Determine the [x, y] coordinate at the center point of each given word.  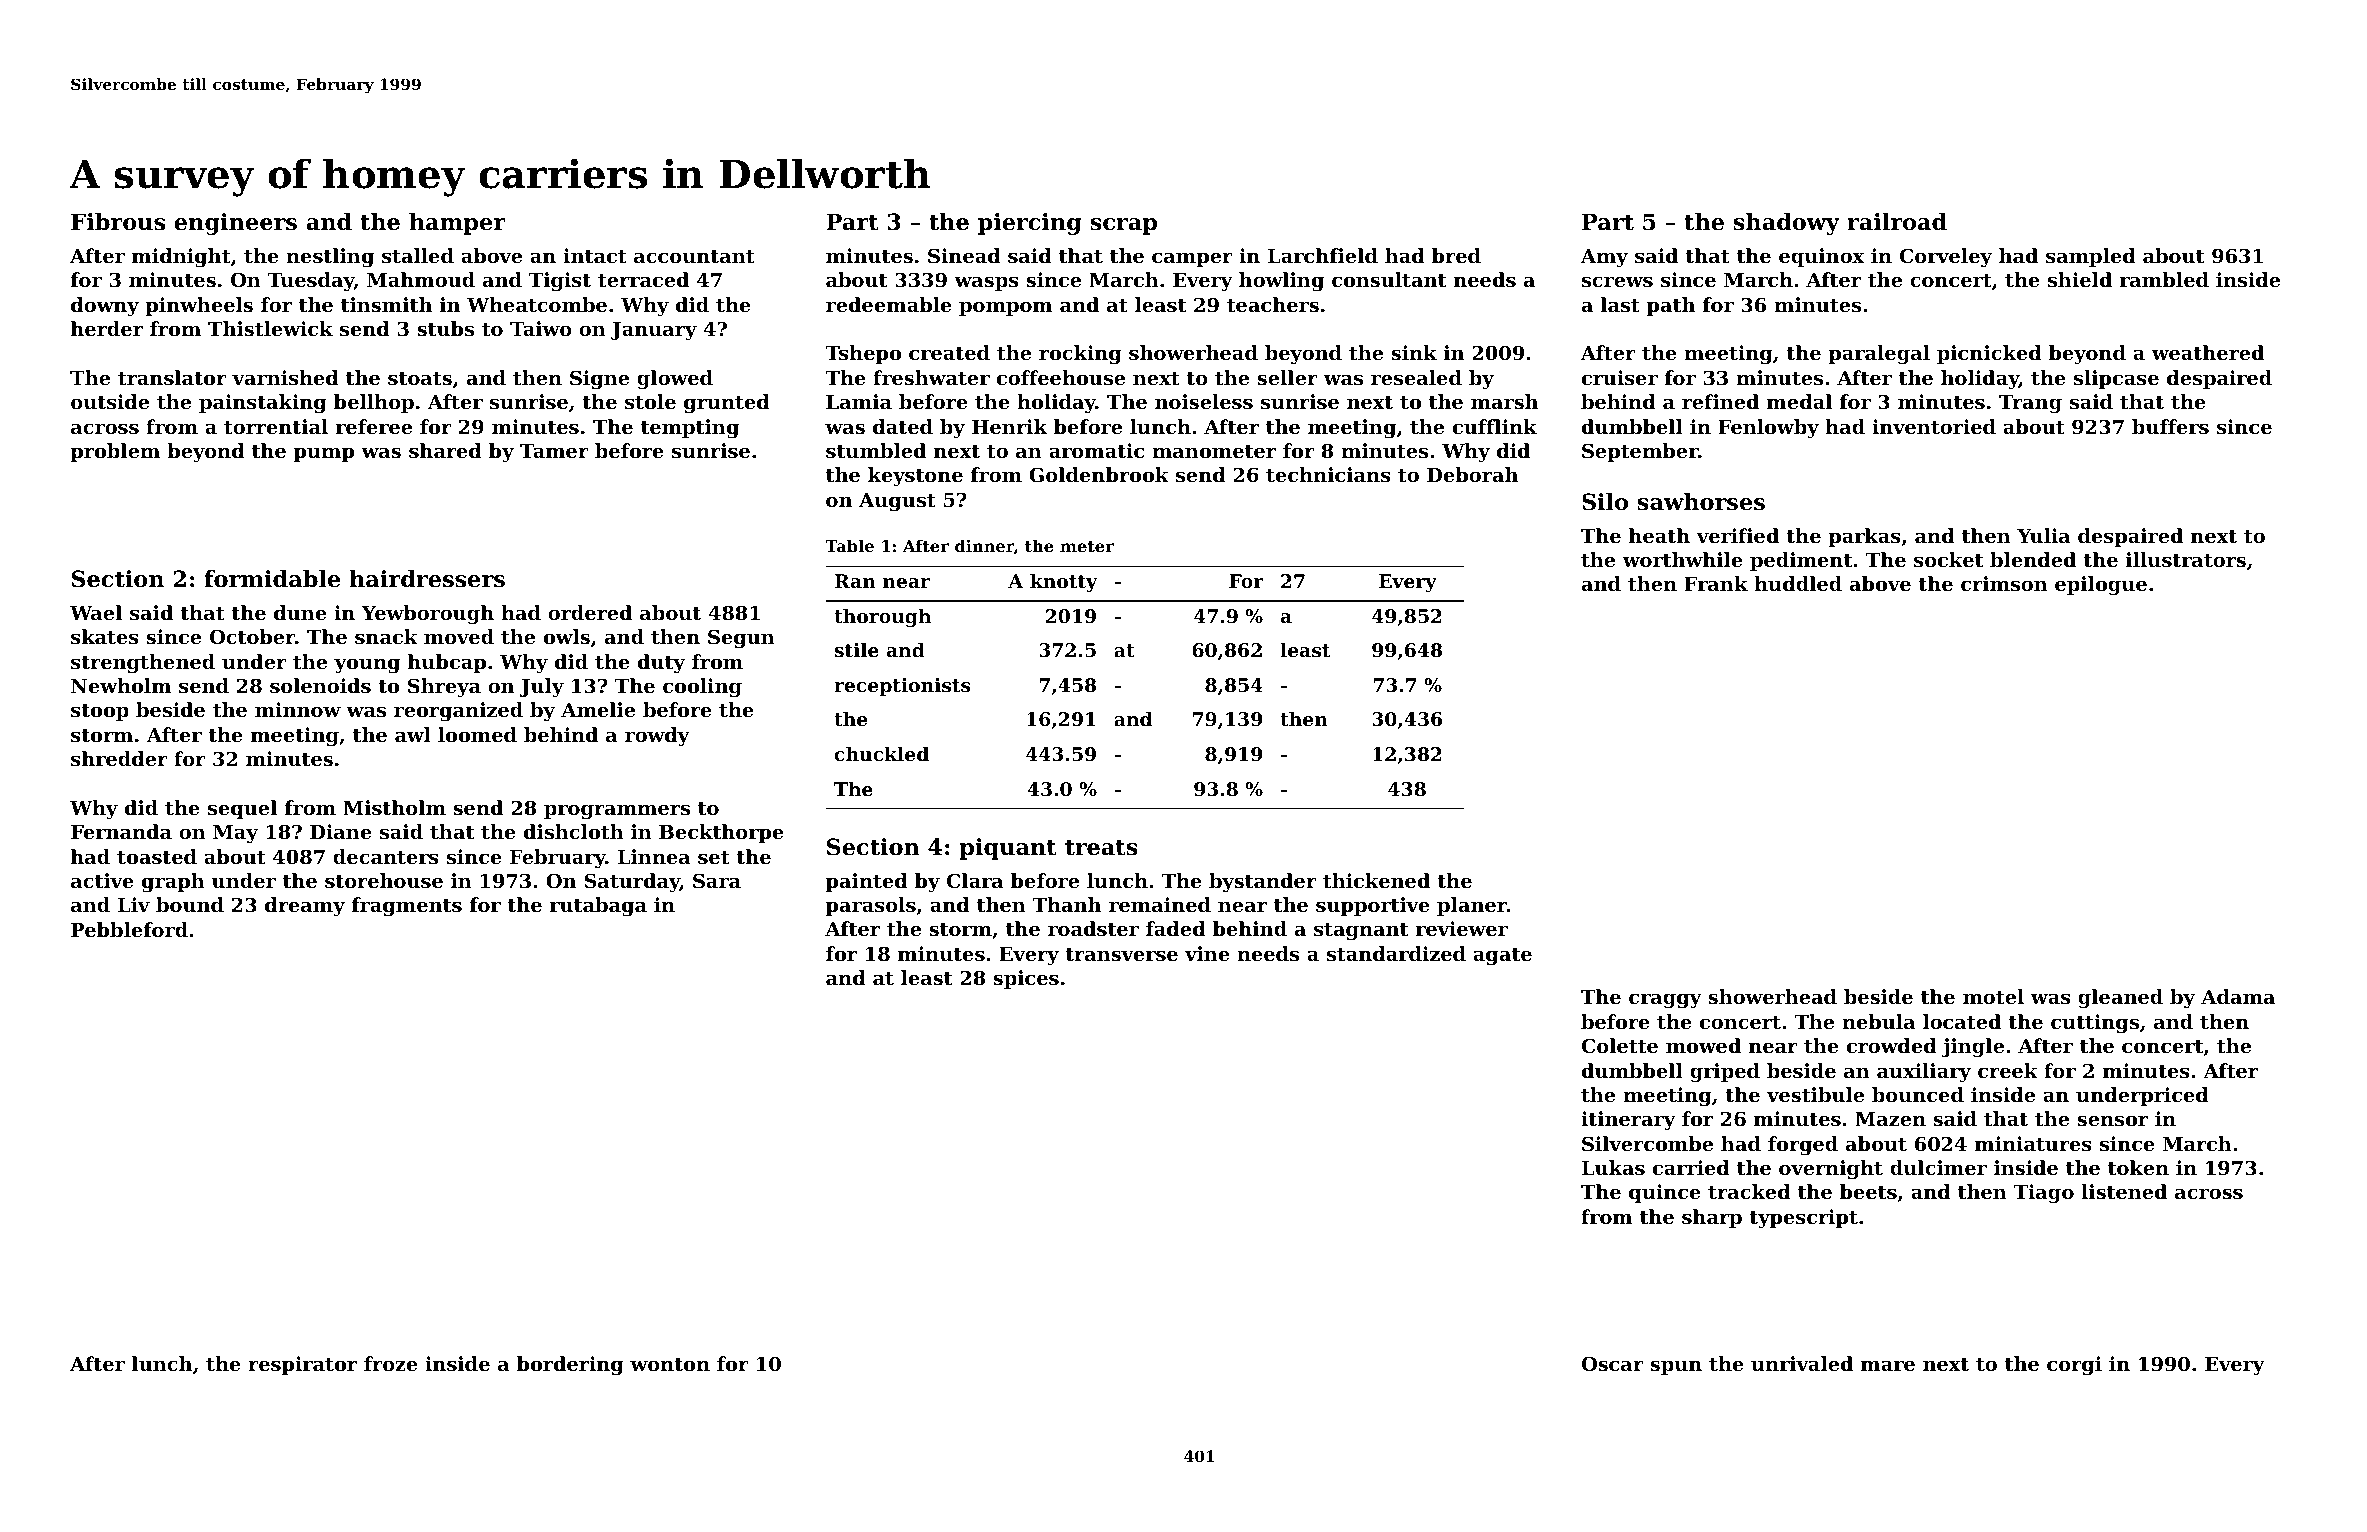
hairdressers [427, 579]
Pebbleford [129, 929]
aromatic [1096, 451]
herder [107, 328]
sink [1414, 352]
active [102, 880]
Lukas [1613, 1168]
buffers [2170, 427]
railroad [1897, 222]
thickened [1376, 881]
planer [1472, 906]
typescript [1803, 1219]
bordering [570, 1366]
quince [1665, 1193]
